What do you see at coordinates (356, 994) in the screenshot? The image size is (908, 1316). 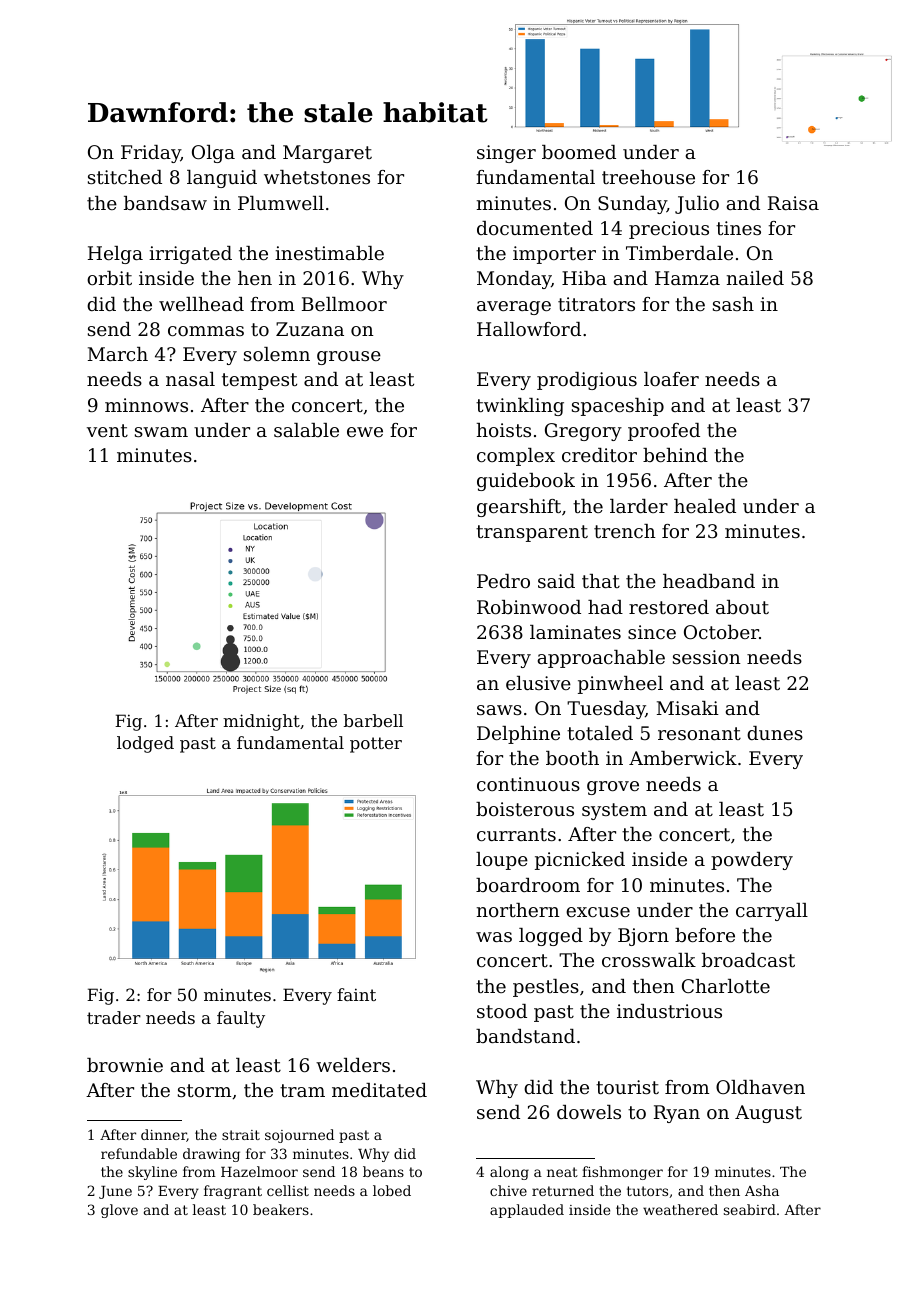 I see `faint` at bounding box center [356, 994].
